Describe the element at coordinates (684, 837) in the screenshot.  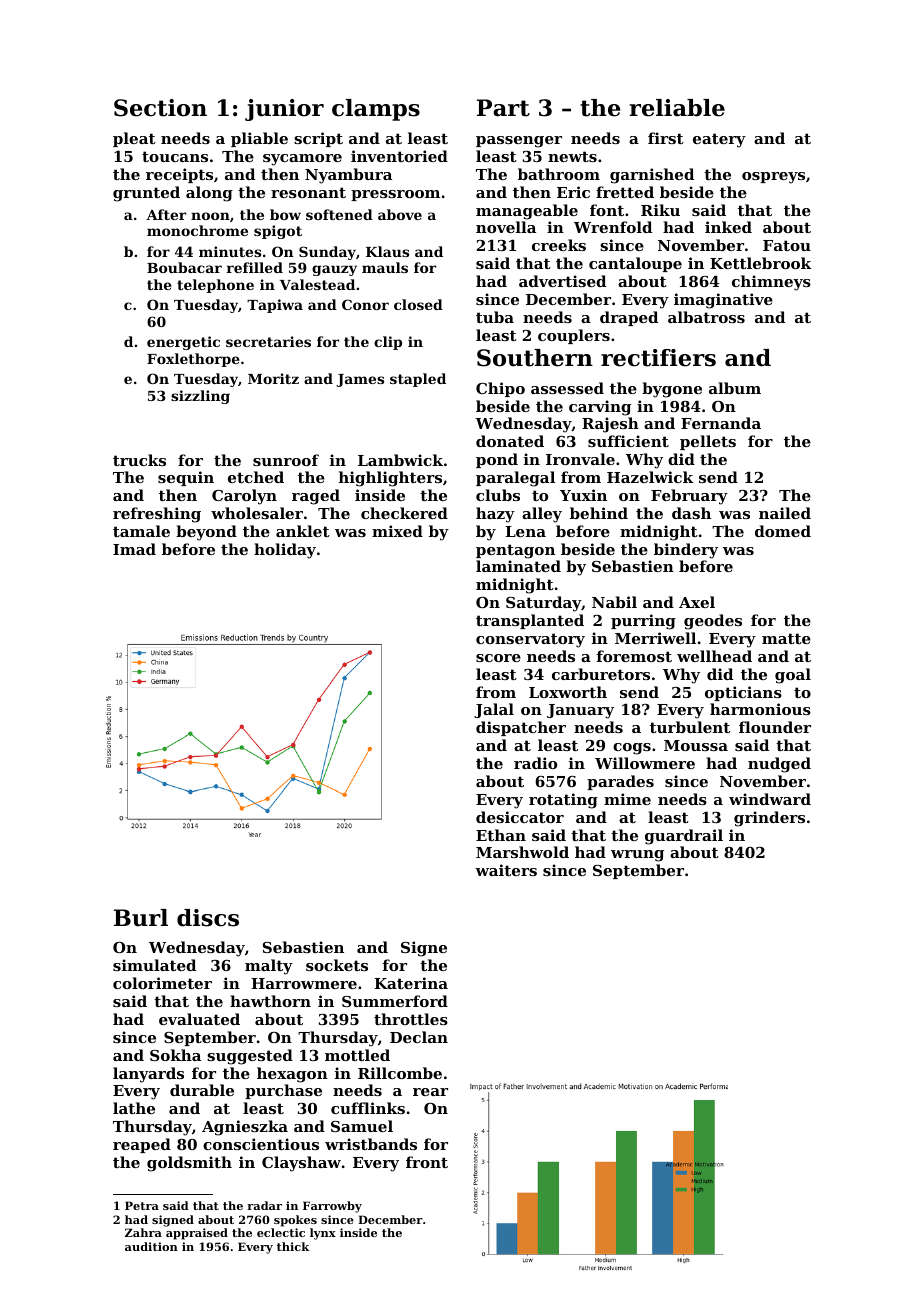
I see `guardrail` at that location.
